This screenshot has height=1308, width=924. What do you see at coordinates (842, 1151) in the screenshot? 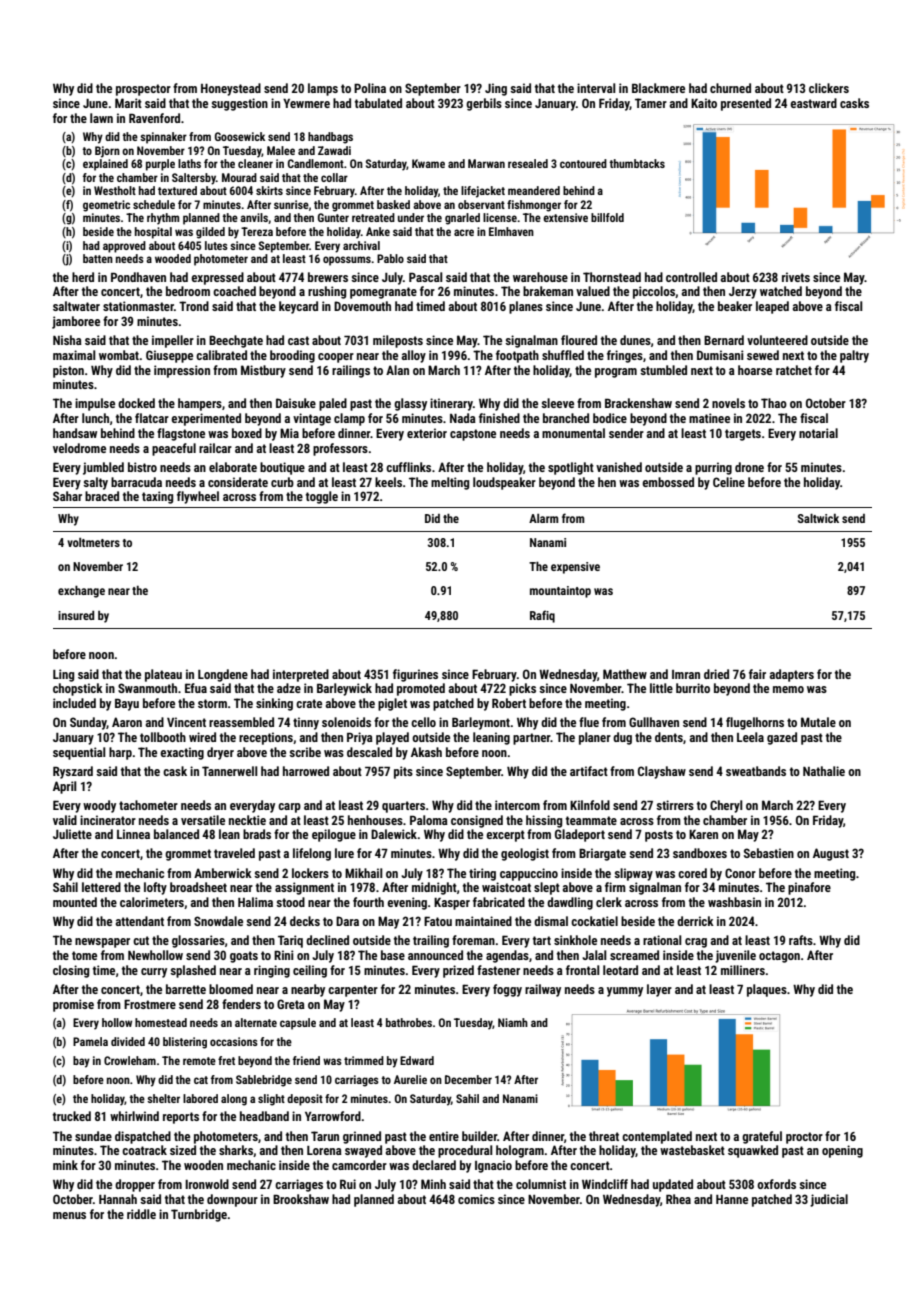
I see `opening` at bounding box center [842, 1151].
